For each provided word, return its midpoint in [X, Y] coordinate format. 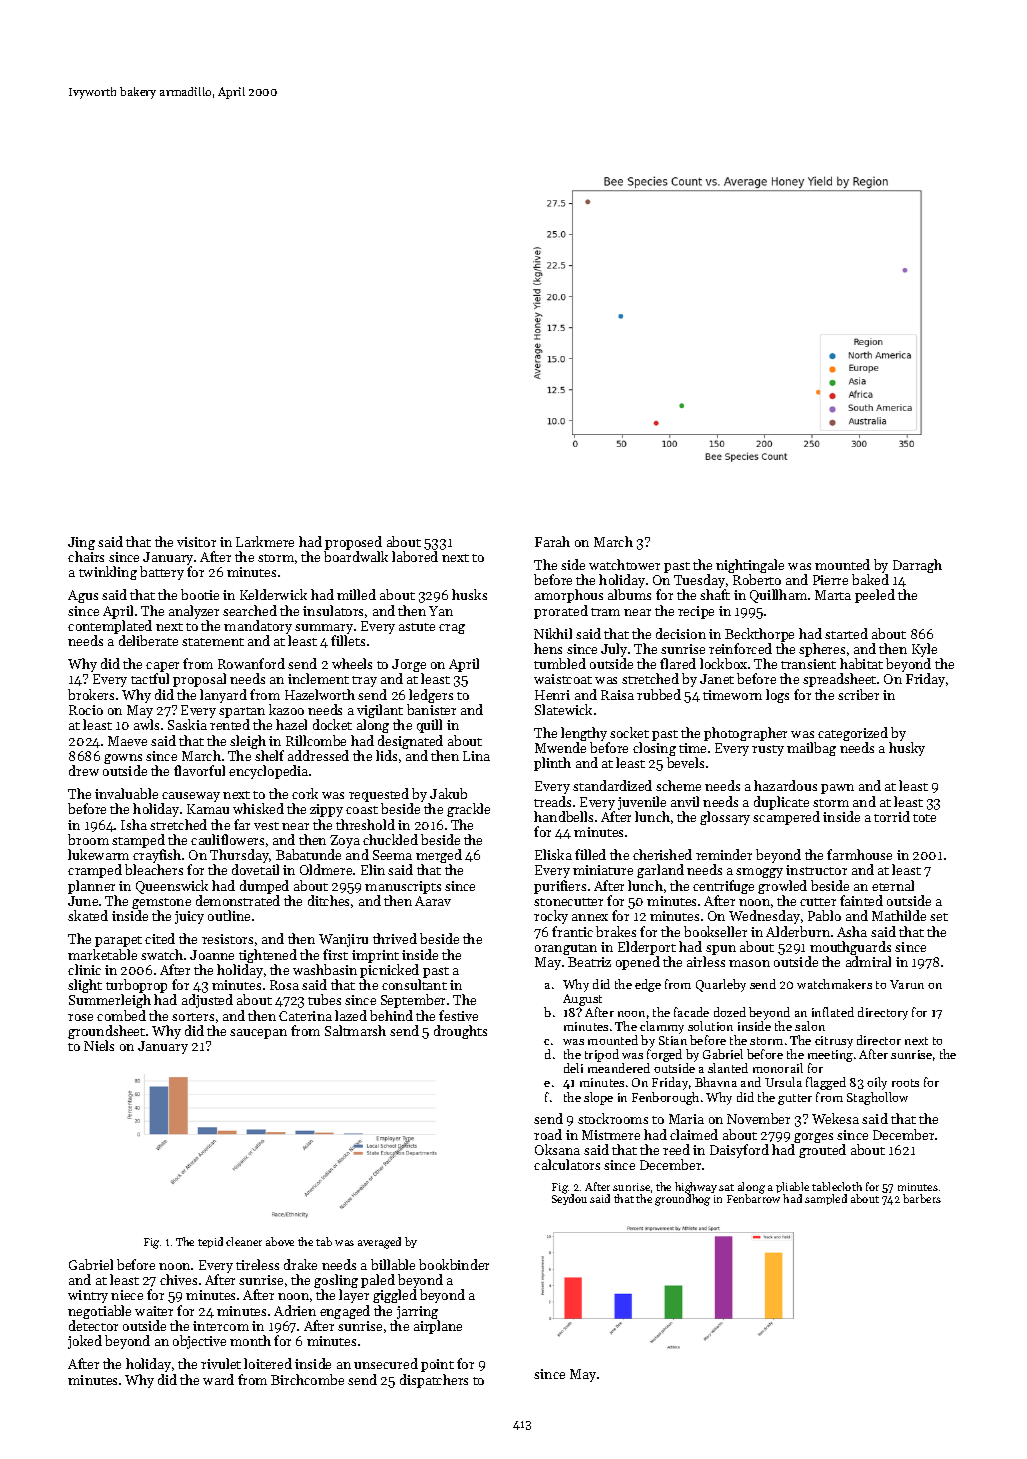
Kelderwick [273, 594]
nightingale [750, 566]
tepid [210, 1242]
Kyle [924, 650]
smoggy [759, 873]
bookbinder [454, 1264]
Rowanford [251, 663]
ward [218, 1379]
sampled [826, 1199]
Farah [552, 541]
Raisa [617, 695]
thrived [395, 938]
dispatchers [434, 1381]
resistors [227, 939]
